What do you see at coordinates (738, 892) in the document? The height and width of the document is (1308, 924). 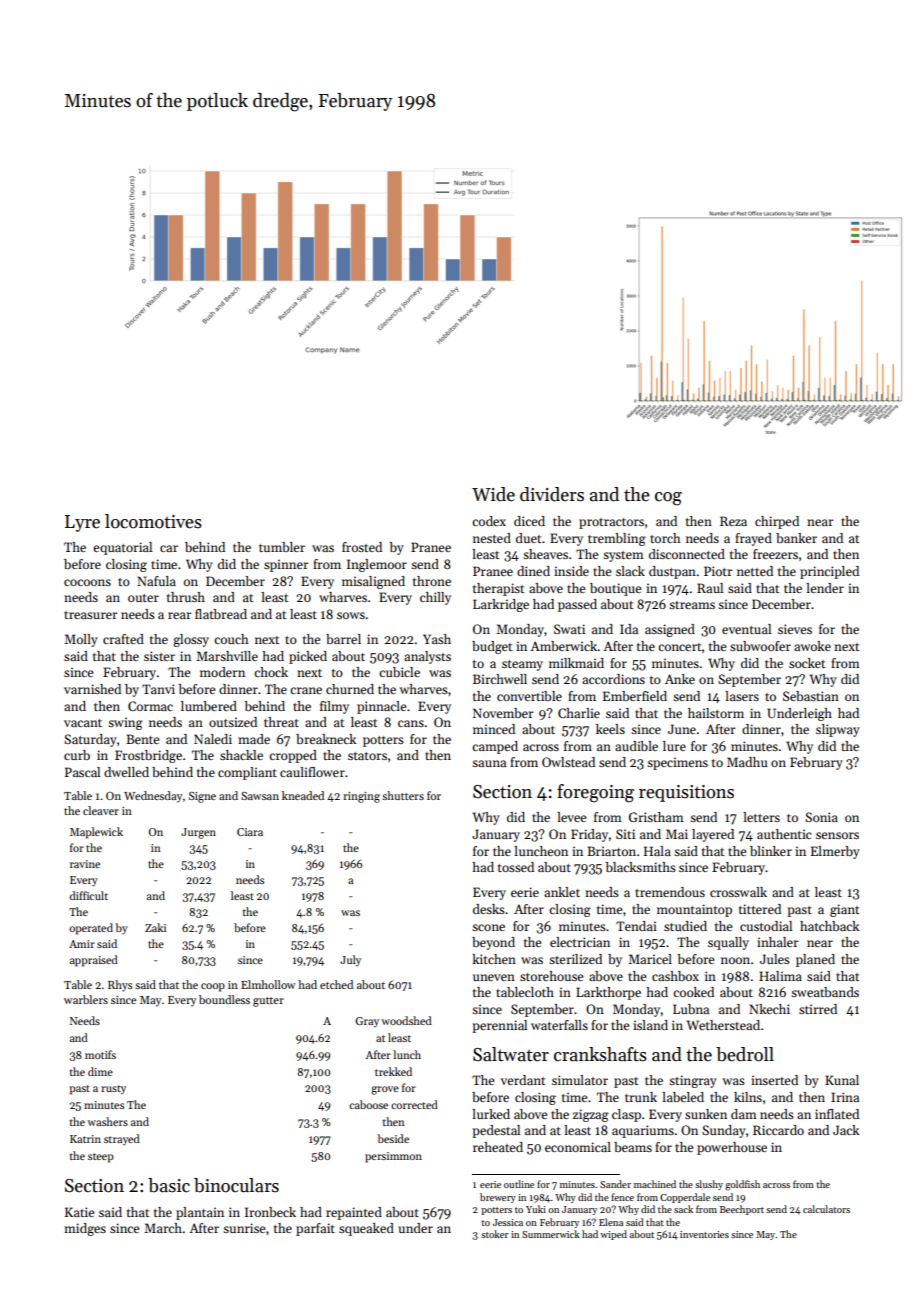 I see `crosswalk` at bounding box center [738, 892].
